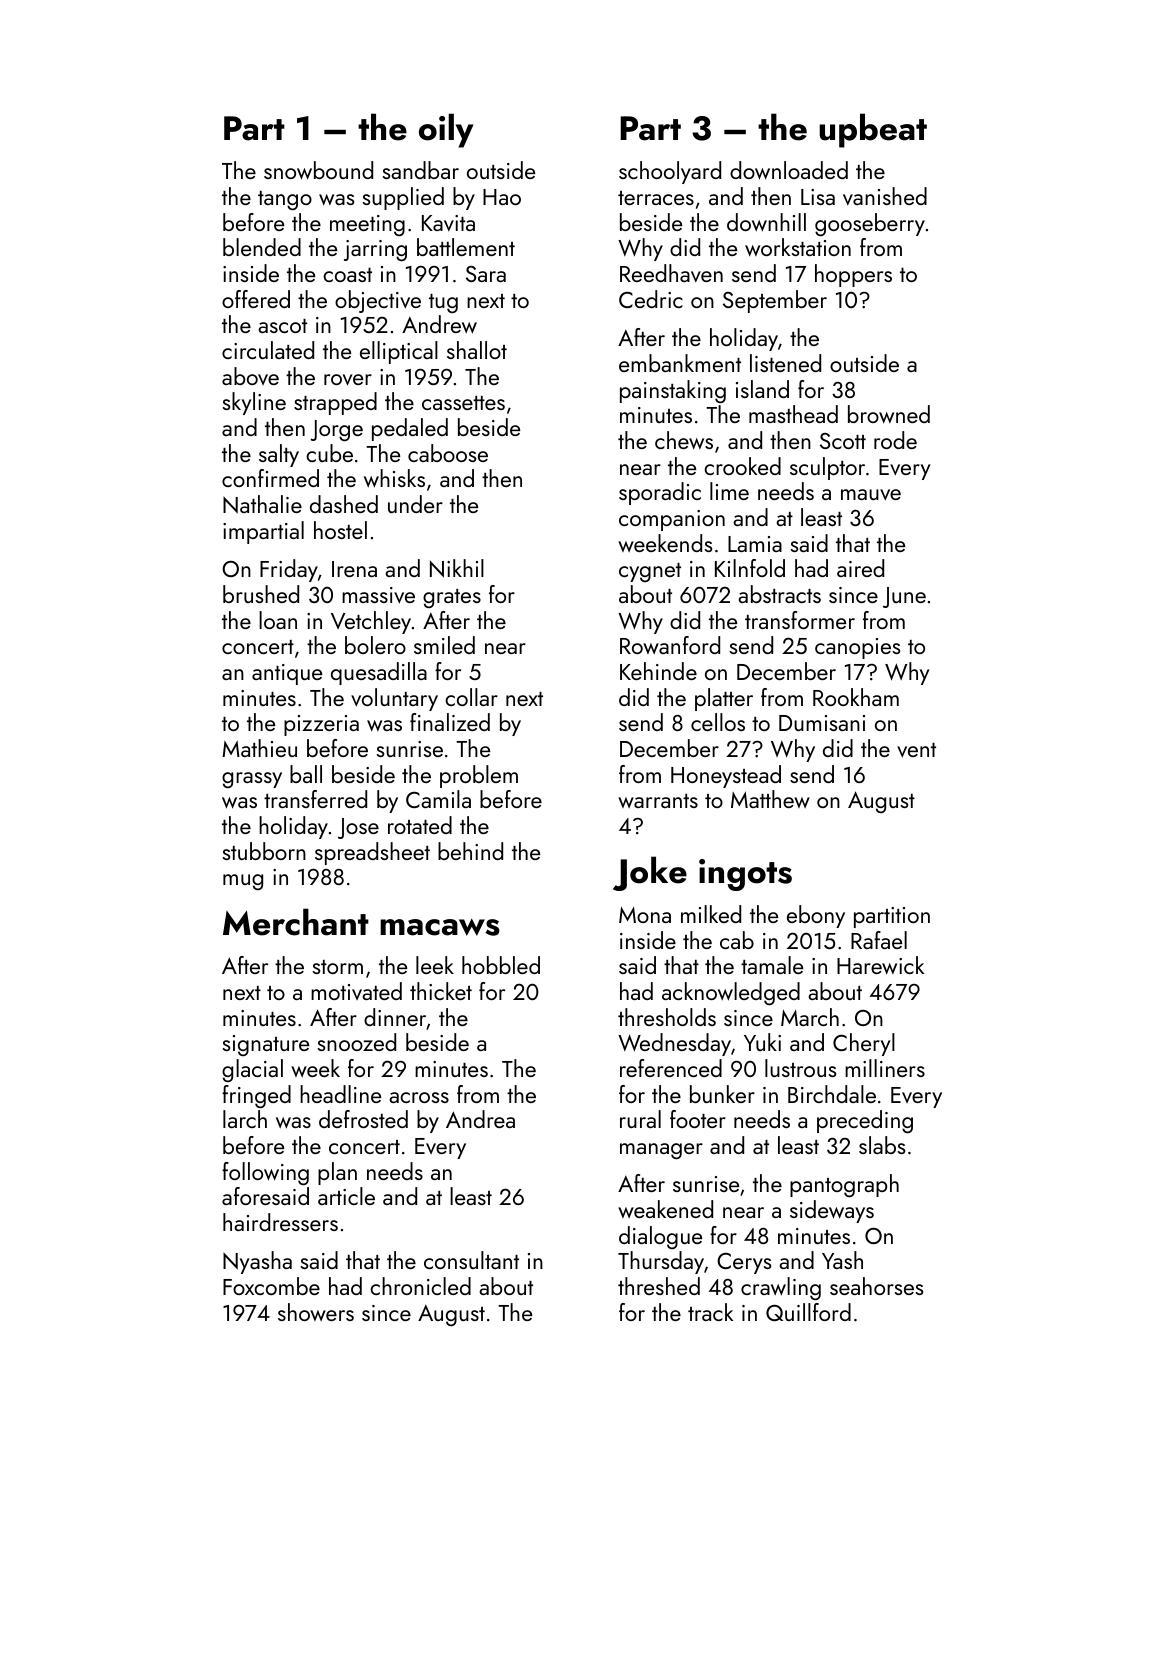 This screenshot has width=1165, height=1654. Describe the element at coordinates (671, 1068) in the screenshot. I see `referenced` at that location.
